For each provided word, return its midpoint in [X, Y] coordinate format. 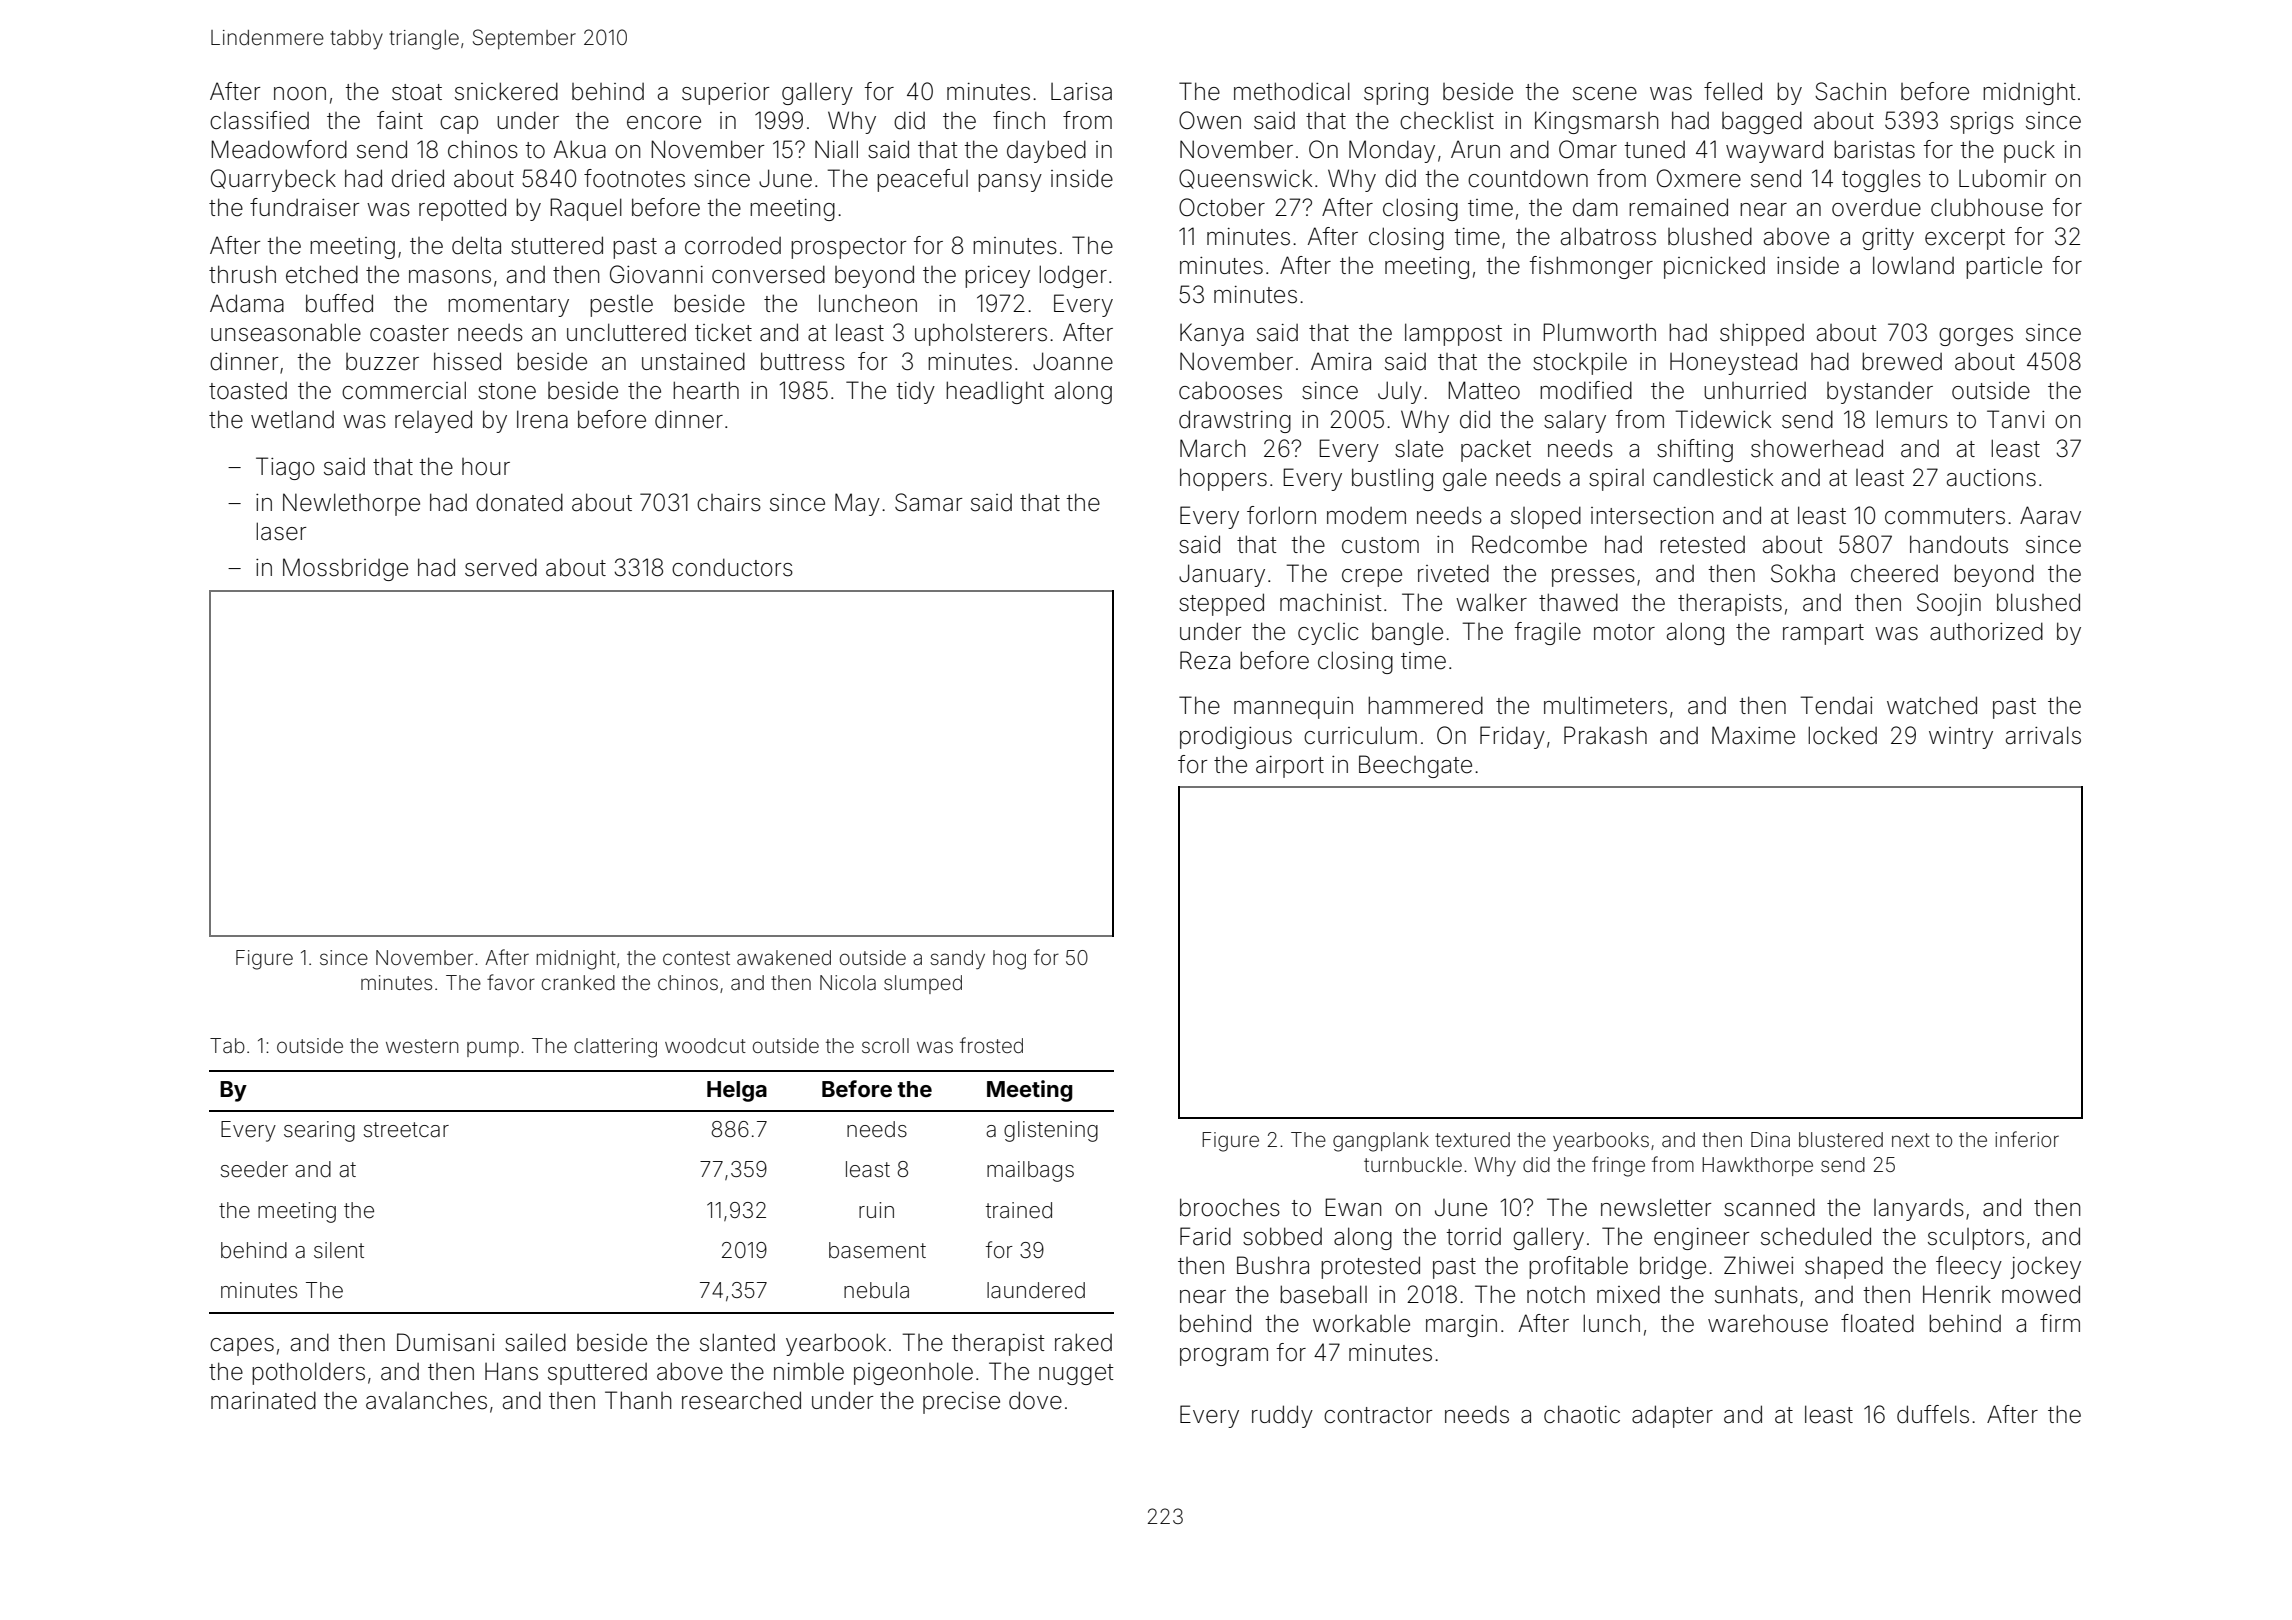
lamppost [1453, 334]
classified [259, 120]
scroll [885, 1045]
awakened [784, 957]
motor [1624, 632]
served [501, 567]
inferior [2027, 1139]
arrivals [2043, 735]
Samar [929, 502]
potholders [308, 1373]
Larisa [1081, 92]
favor [511, 982]
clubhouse [1987, 207]
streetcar [406, 1130]
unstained [693, 361]
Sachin [1850, 91]
